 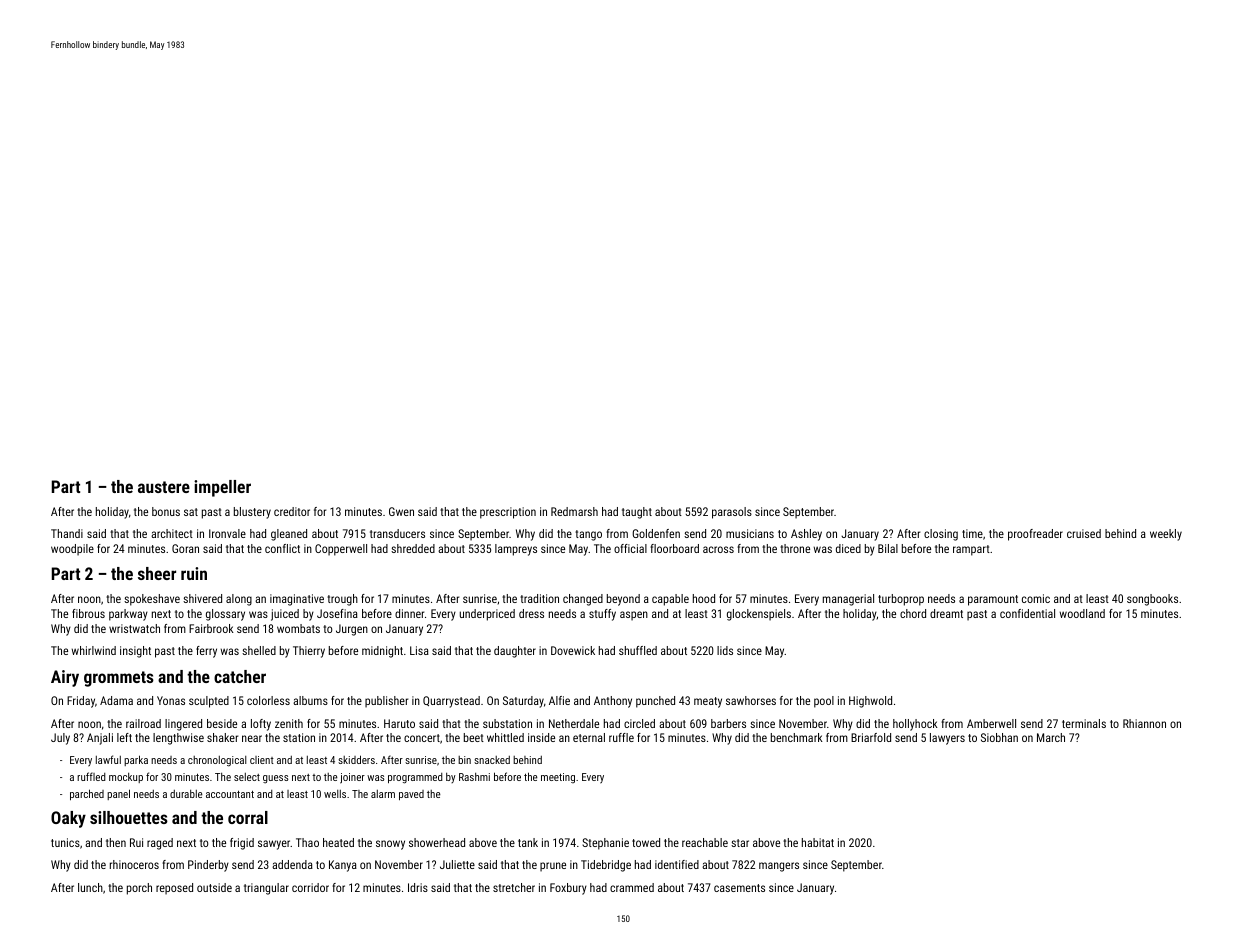 What do you see at coordinates (1152, 600) in the screenshot?
I see `songbooks` at bounding box center [1152, 600].
